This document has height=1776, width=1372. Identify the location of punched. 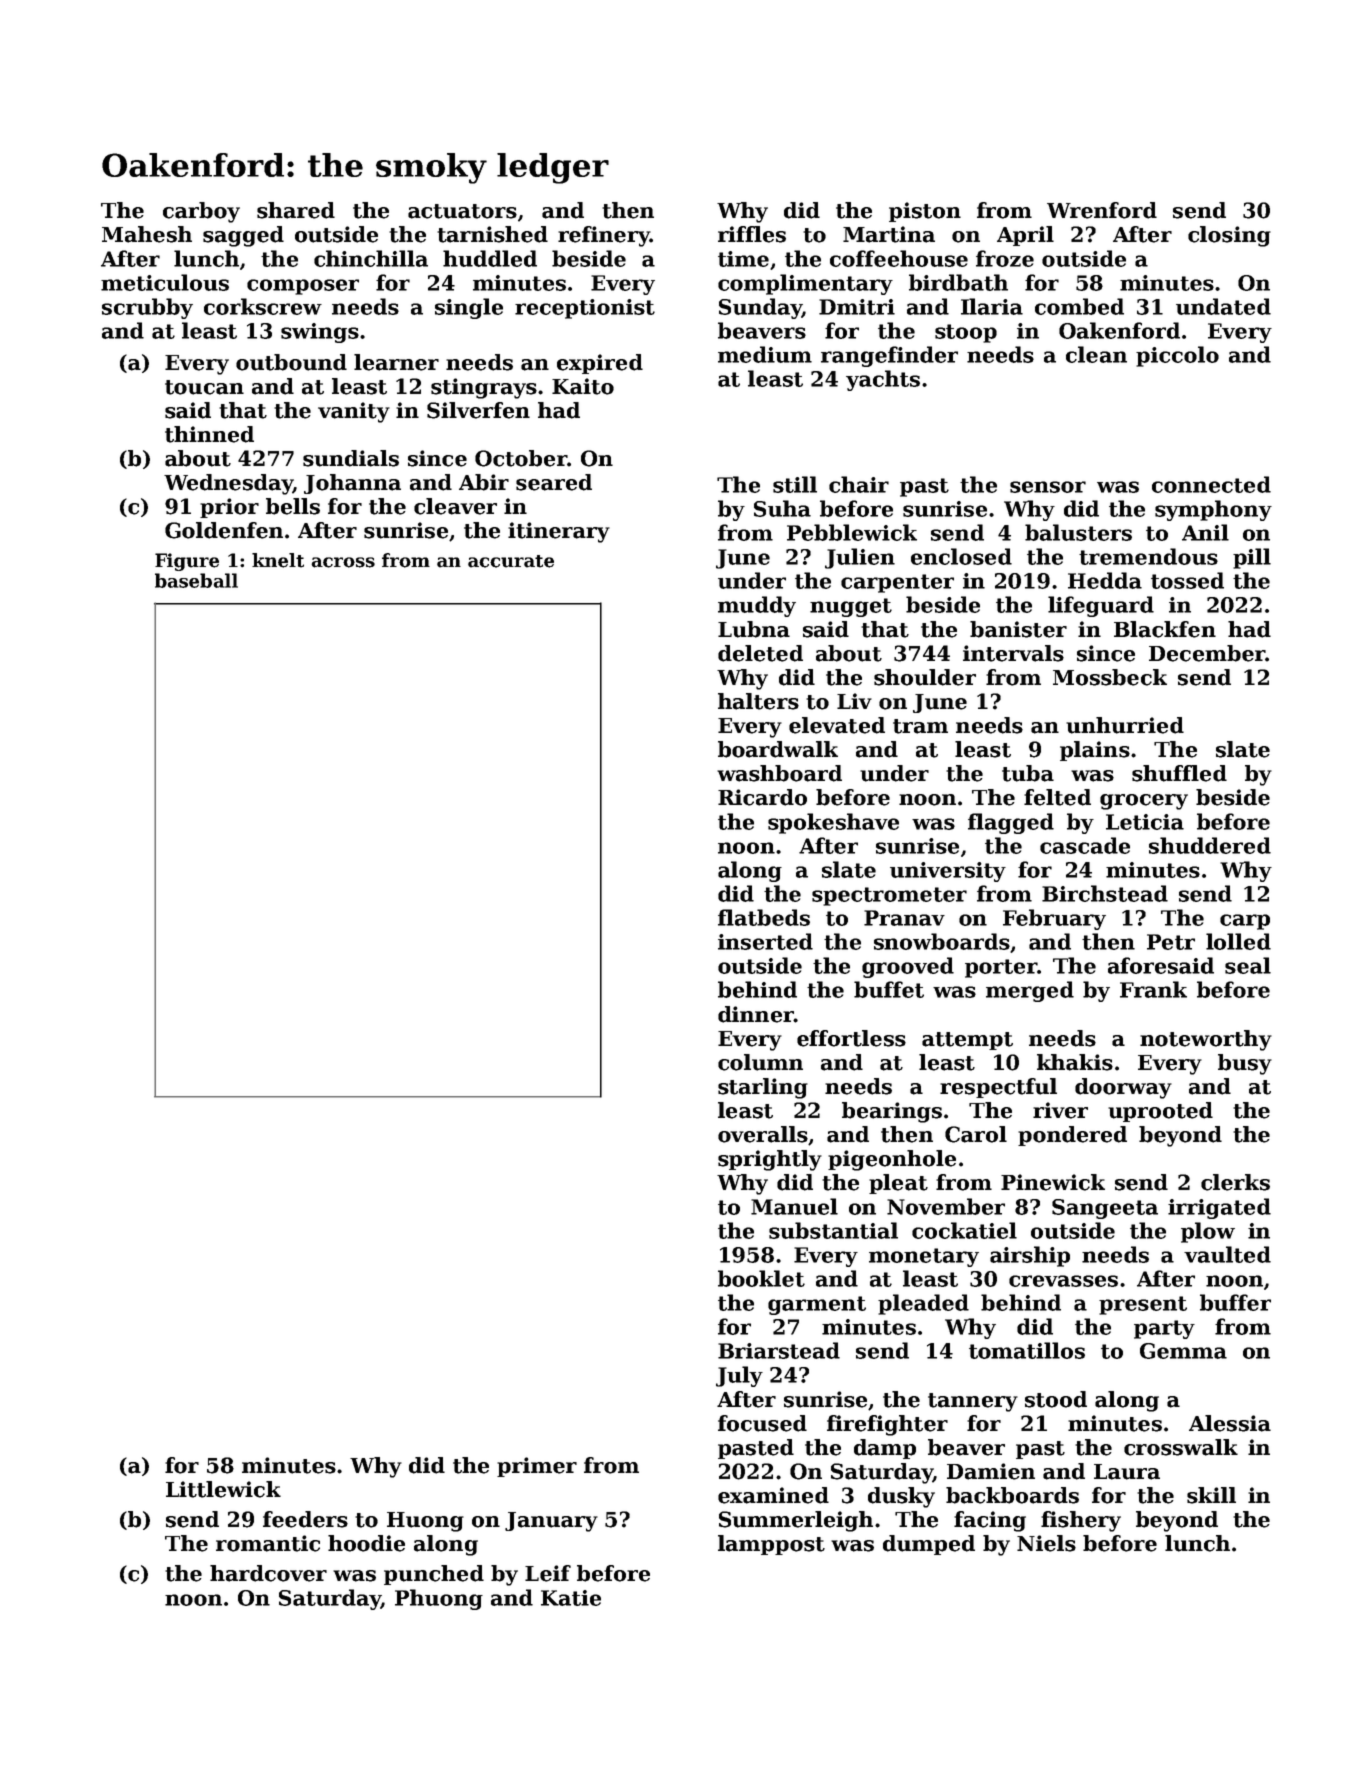
(434, 1575).
